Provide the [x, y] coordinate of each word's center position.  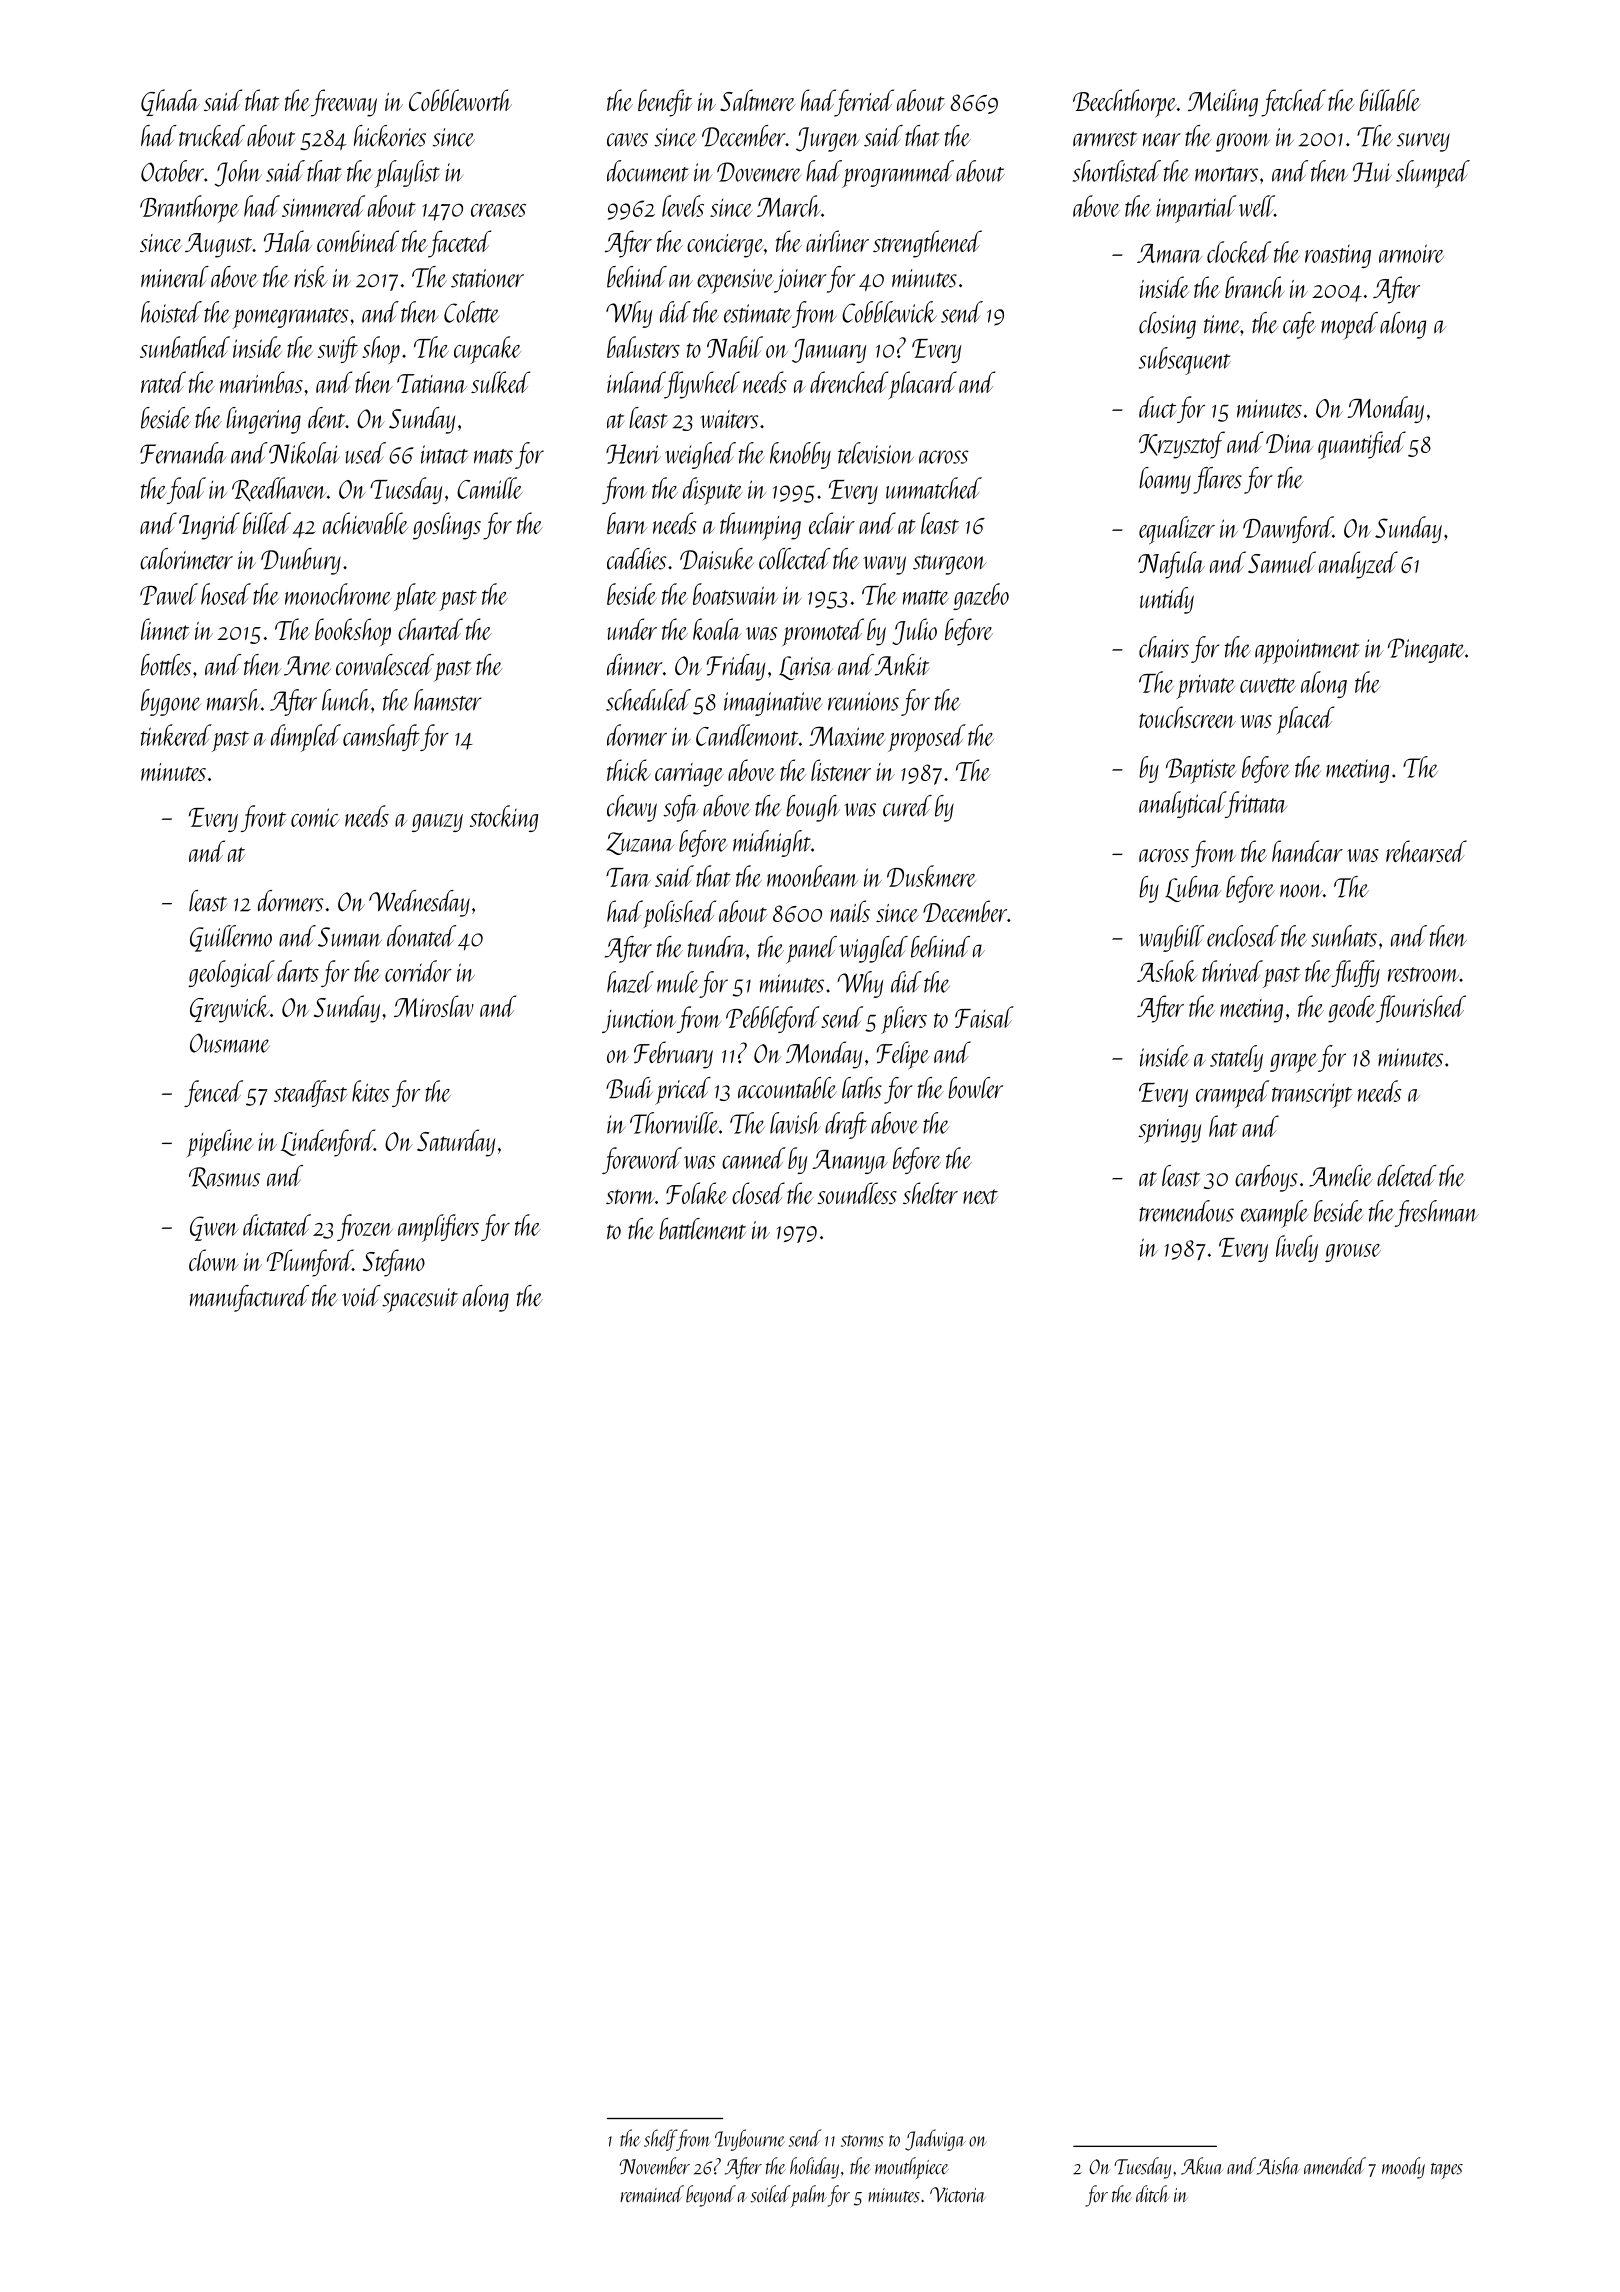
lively [1297, 1248]
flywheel [702, 385]
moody [1403, 2168]
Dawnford [1288, 529]
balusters [643, 347]
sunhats [1344, 936]
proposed [927, 738]
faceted [459, 244]
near [1162, 140]
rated [163, 382]
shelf [660, 2140]
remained [652, 2194]
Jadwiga [935, 2140]
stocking [504, 818]
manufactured [249, 1298]
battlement [702, 1229]
